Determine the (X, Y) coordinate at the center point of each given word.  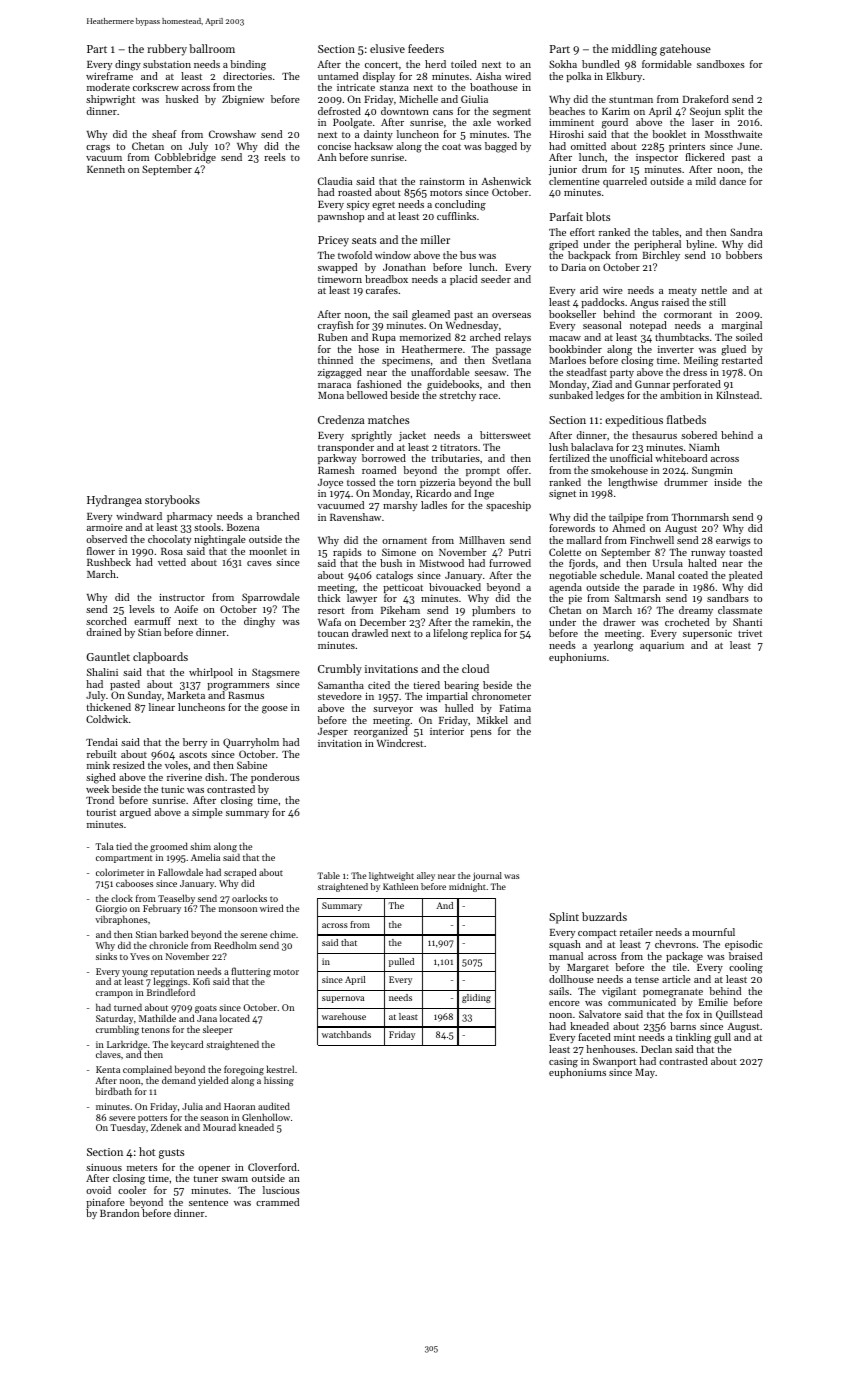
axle (482, 122)
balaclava (592, 447)
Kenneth (106, 169)
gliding (476, 998)
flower (101, 551)
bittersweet (505, 435)
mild (706, 181)
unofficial (631, 458)
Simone (399, 552)
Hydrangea (114, 501)
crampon (114, 994)
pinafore (105, 1203)
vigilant (619, 992)
